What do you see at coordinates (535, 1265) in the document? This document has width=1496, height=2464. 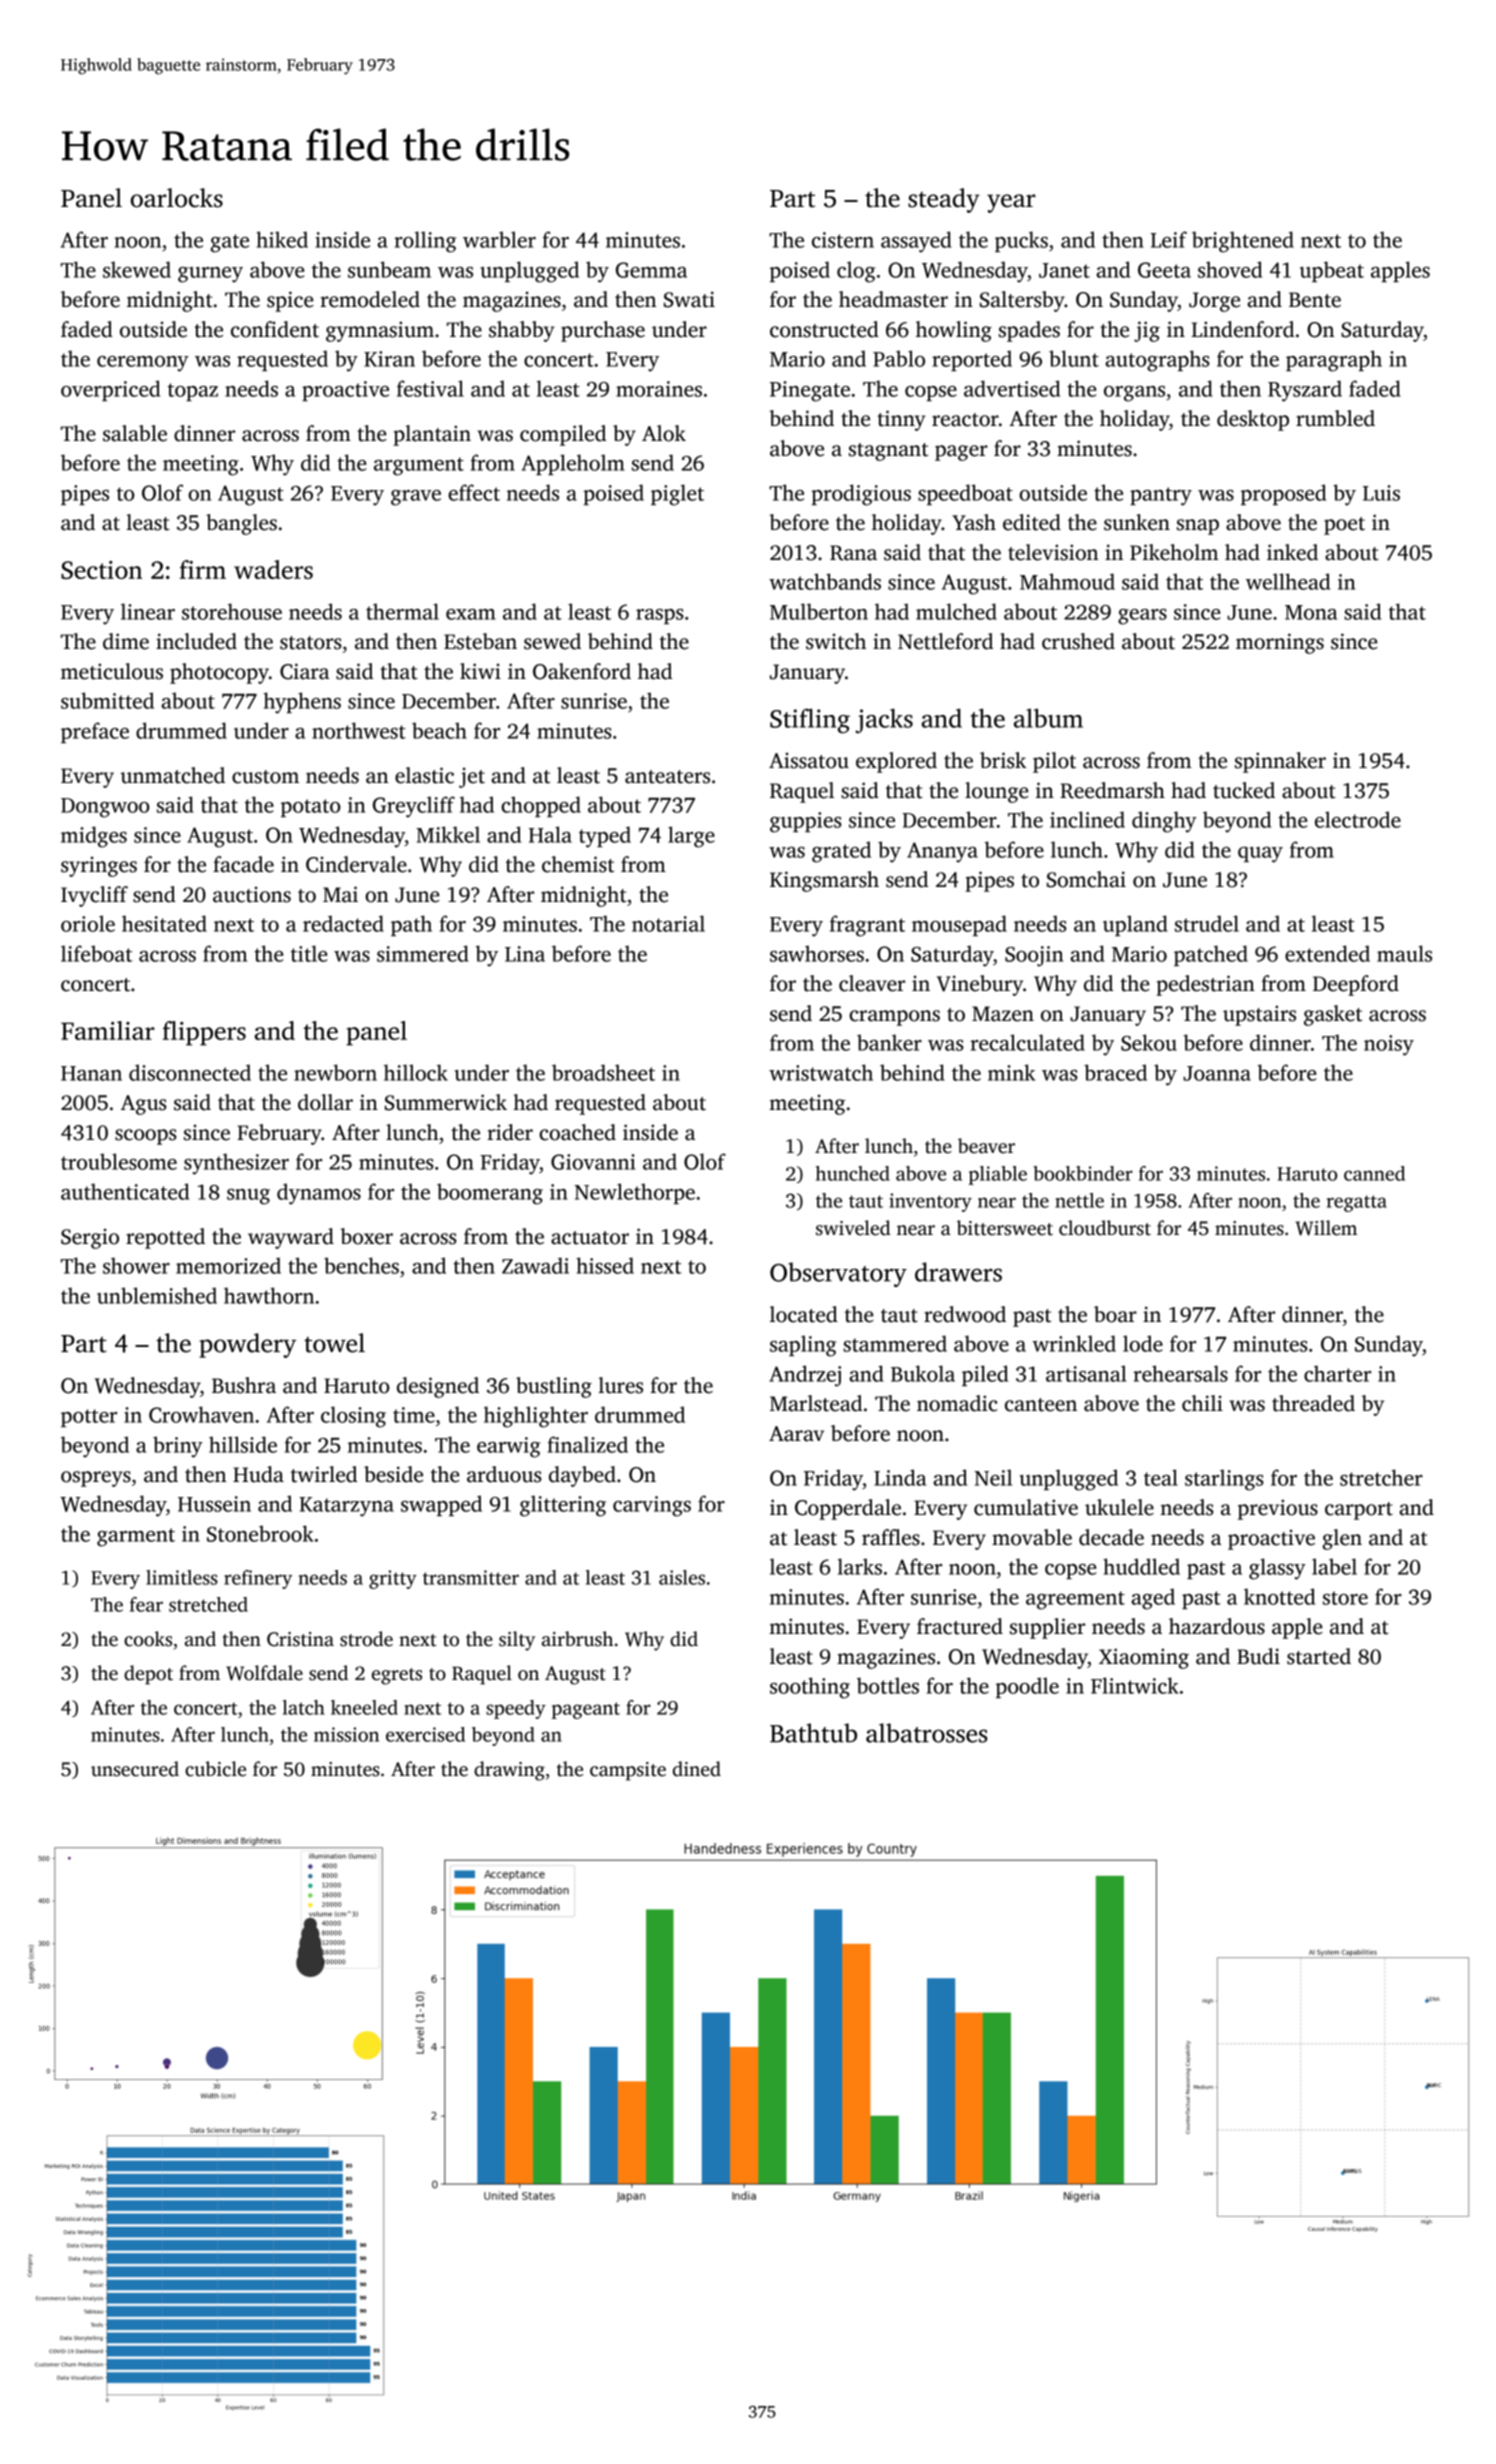 I see `Zawadi` at bounding box center [535, 1265].
